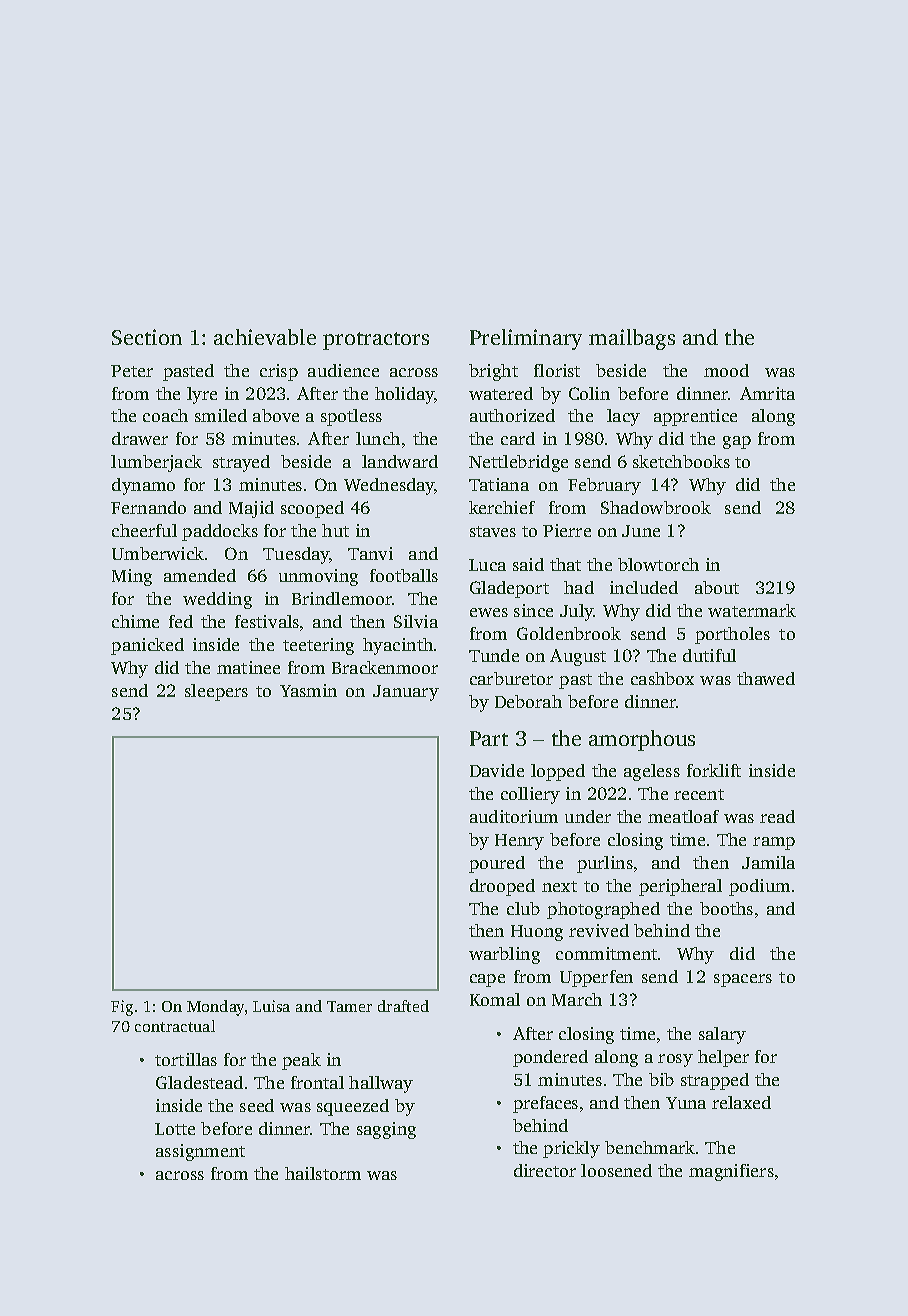  Describe the element at coordinates (545, 1170) in the page. I see `director` at that location.
